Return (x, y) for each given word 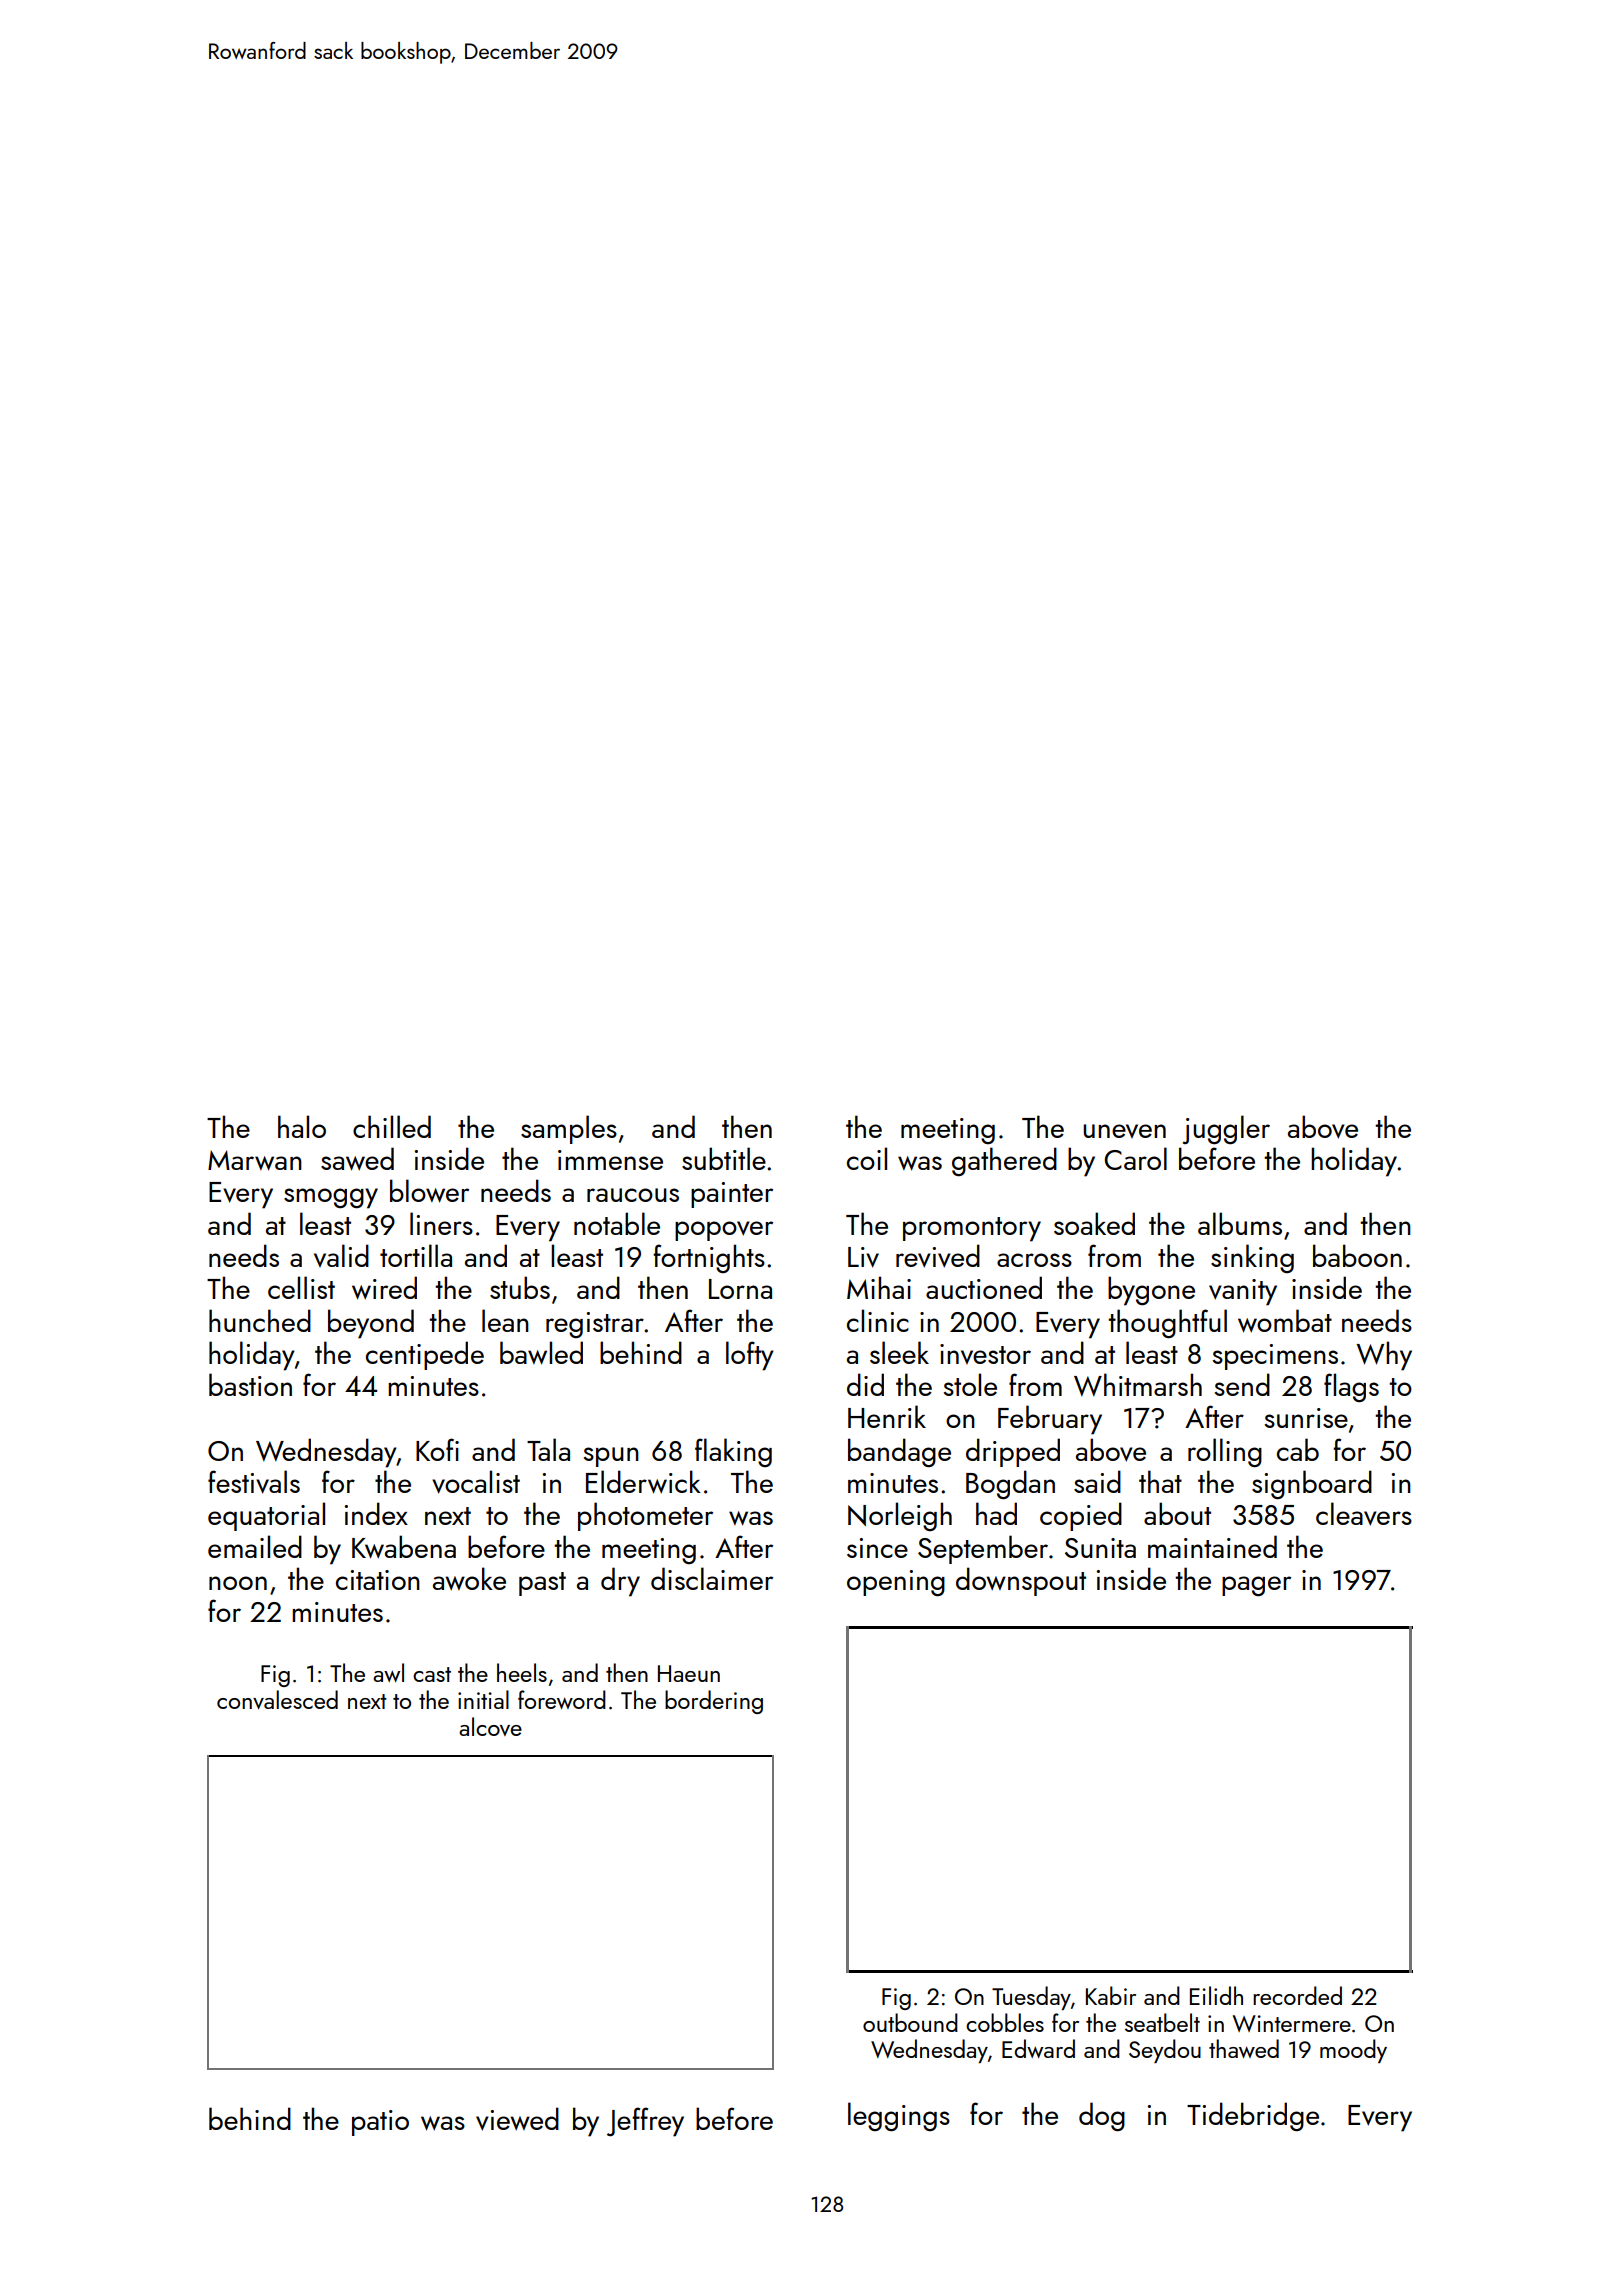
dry (620, 1582)
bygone (1151, 1291)
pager (1256, 1586)
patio (380, 2123)
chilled (392, 1126)
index (376, 1513)
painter (732, 1195)
